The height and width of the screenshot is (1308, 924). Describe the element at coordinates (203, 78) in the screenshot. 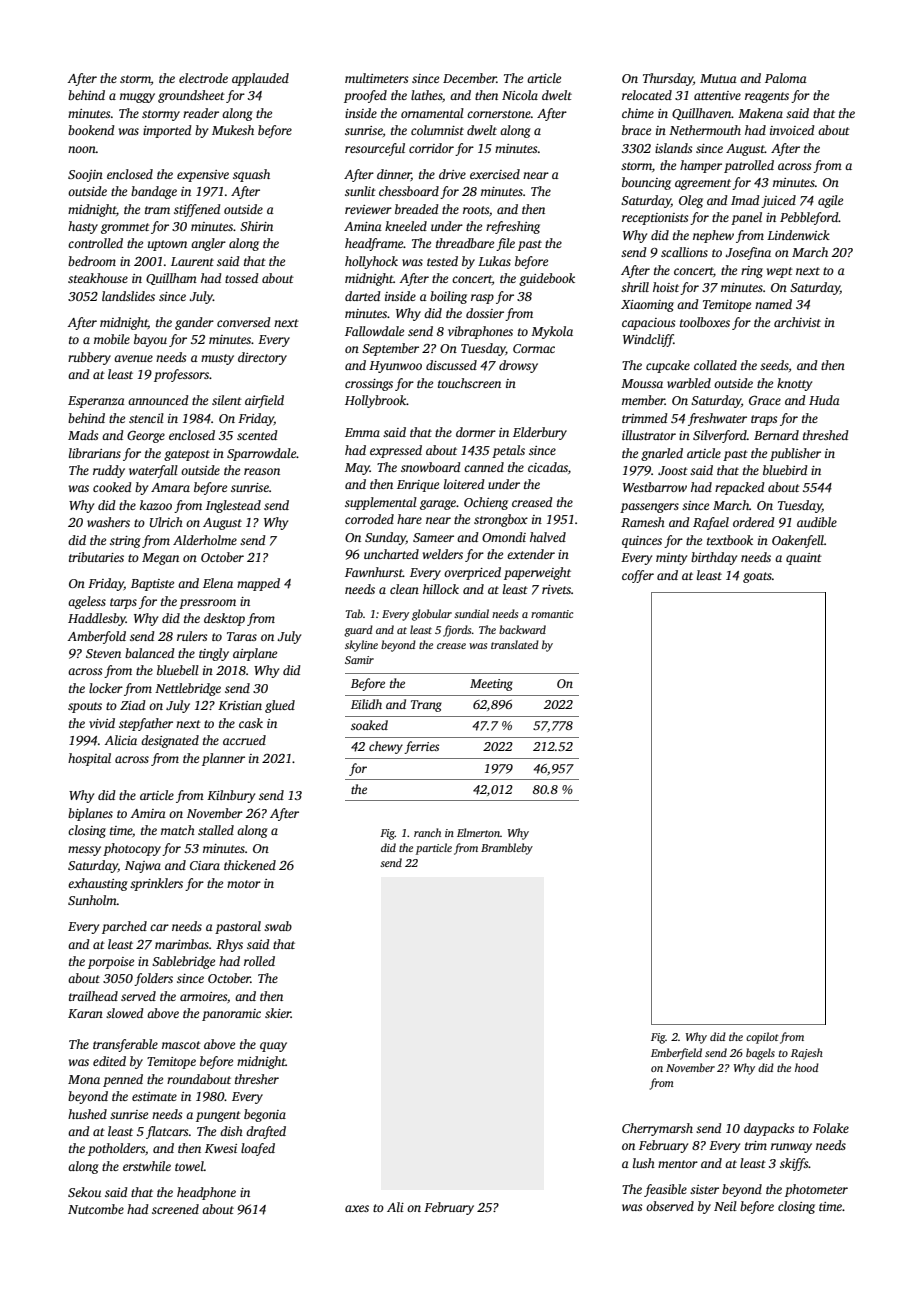

I see `electrode` at that location.
